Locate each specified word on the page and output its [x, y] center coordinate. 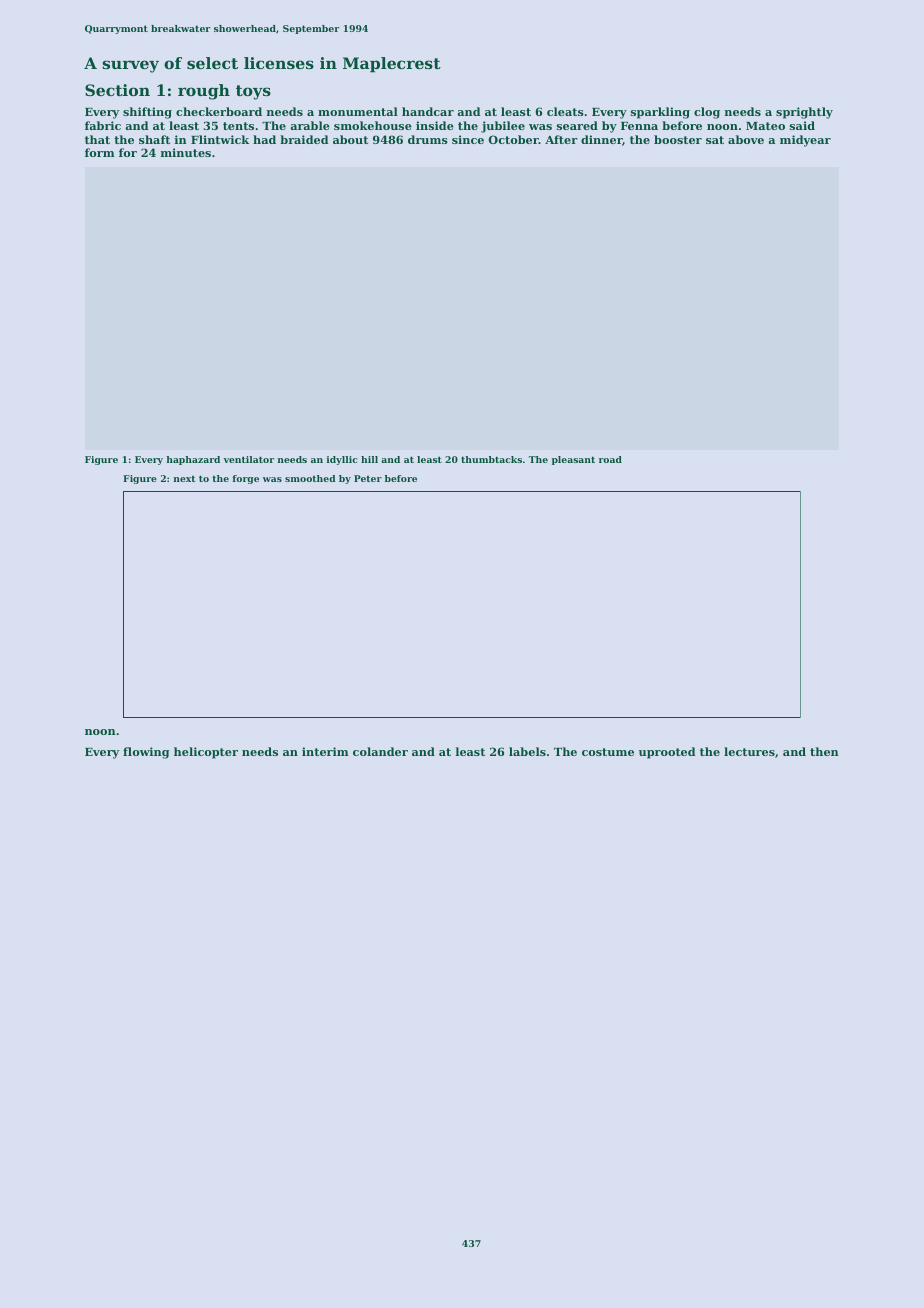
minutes [186, 152]
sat [715, 140]
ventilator [249, 459]
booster [678, 139]
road [610, 459]
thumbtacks [491, 459]
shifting [147, 113]
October [514, 139]
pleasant [573, 460]
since [468, 139]
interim [325, 751]
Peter [368, 478]
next [185, 479]
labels [527, 751]
